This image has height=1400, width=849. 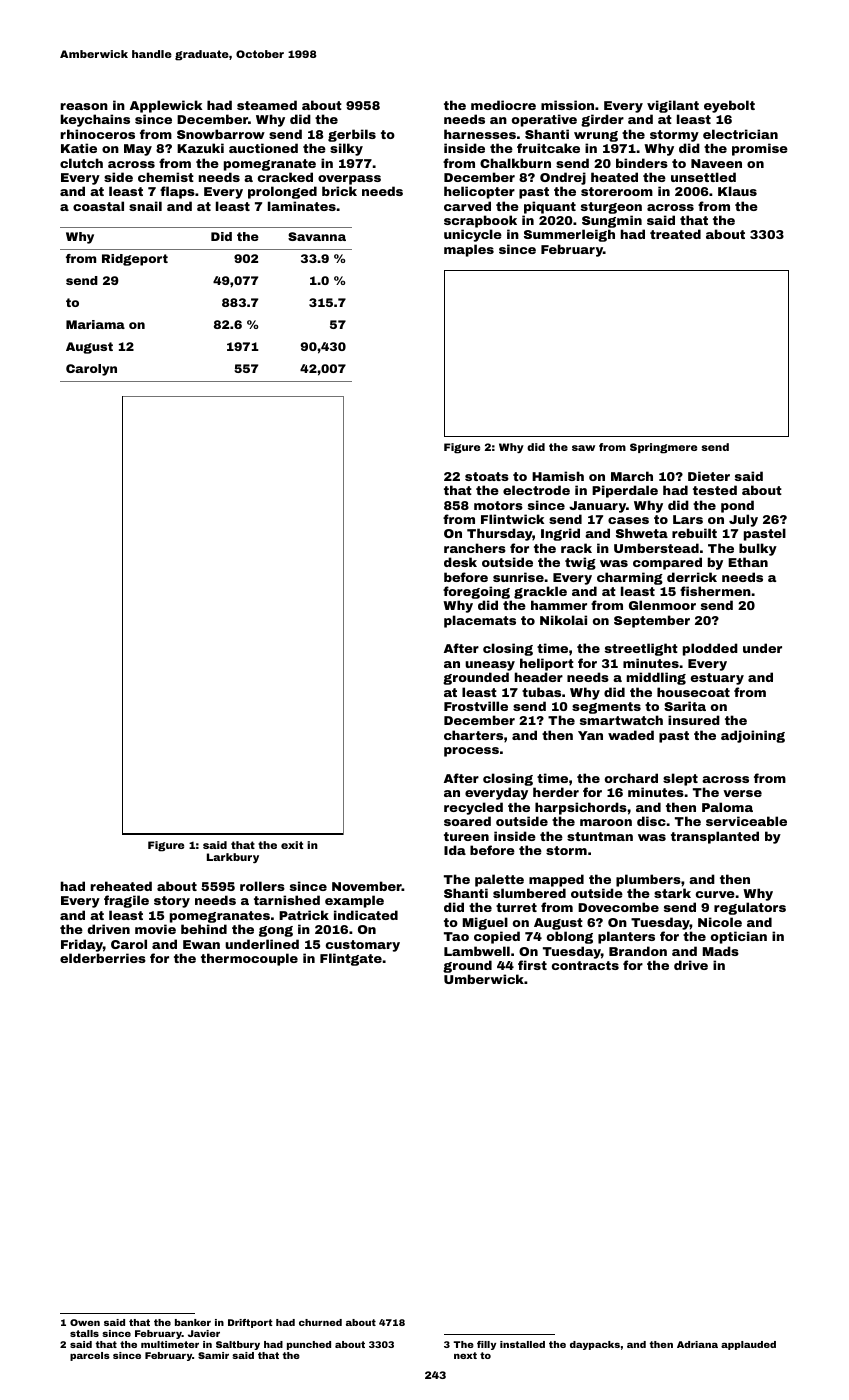 I want to click on Adriana, so click(x=697, y=1344).
